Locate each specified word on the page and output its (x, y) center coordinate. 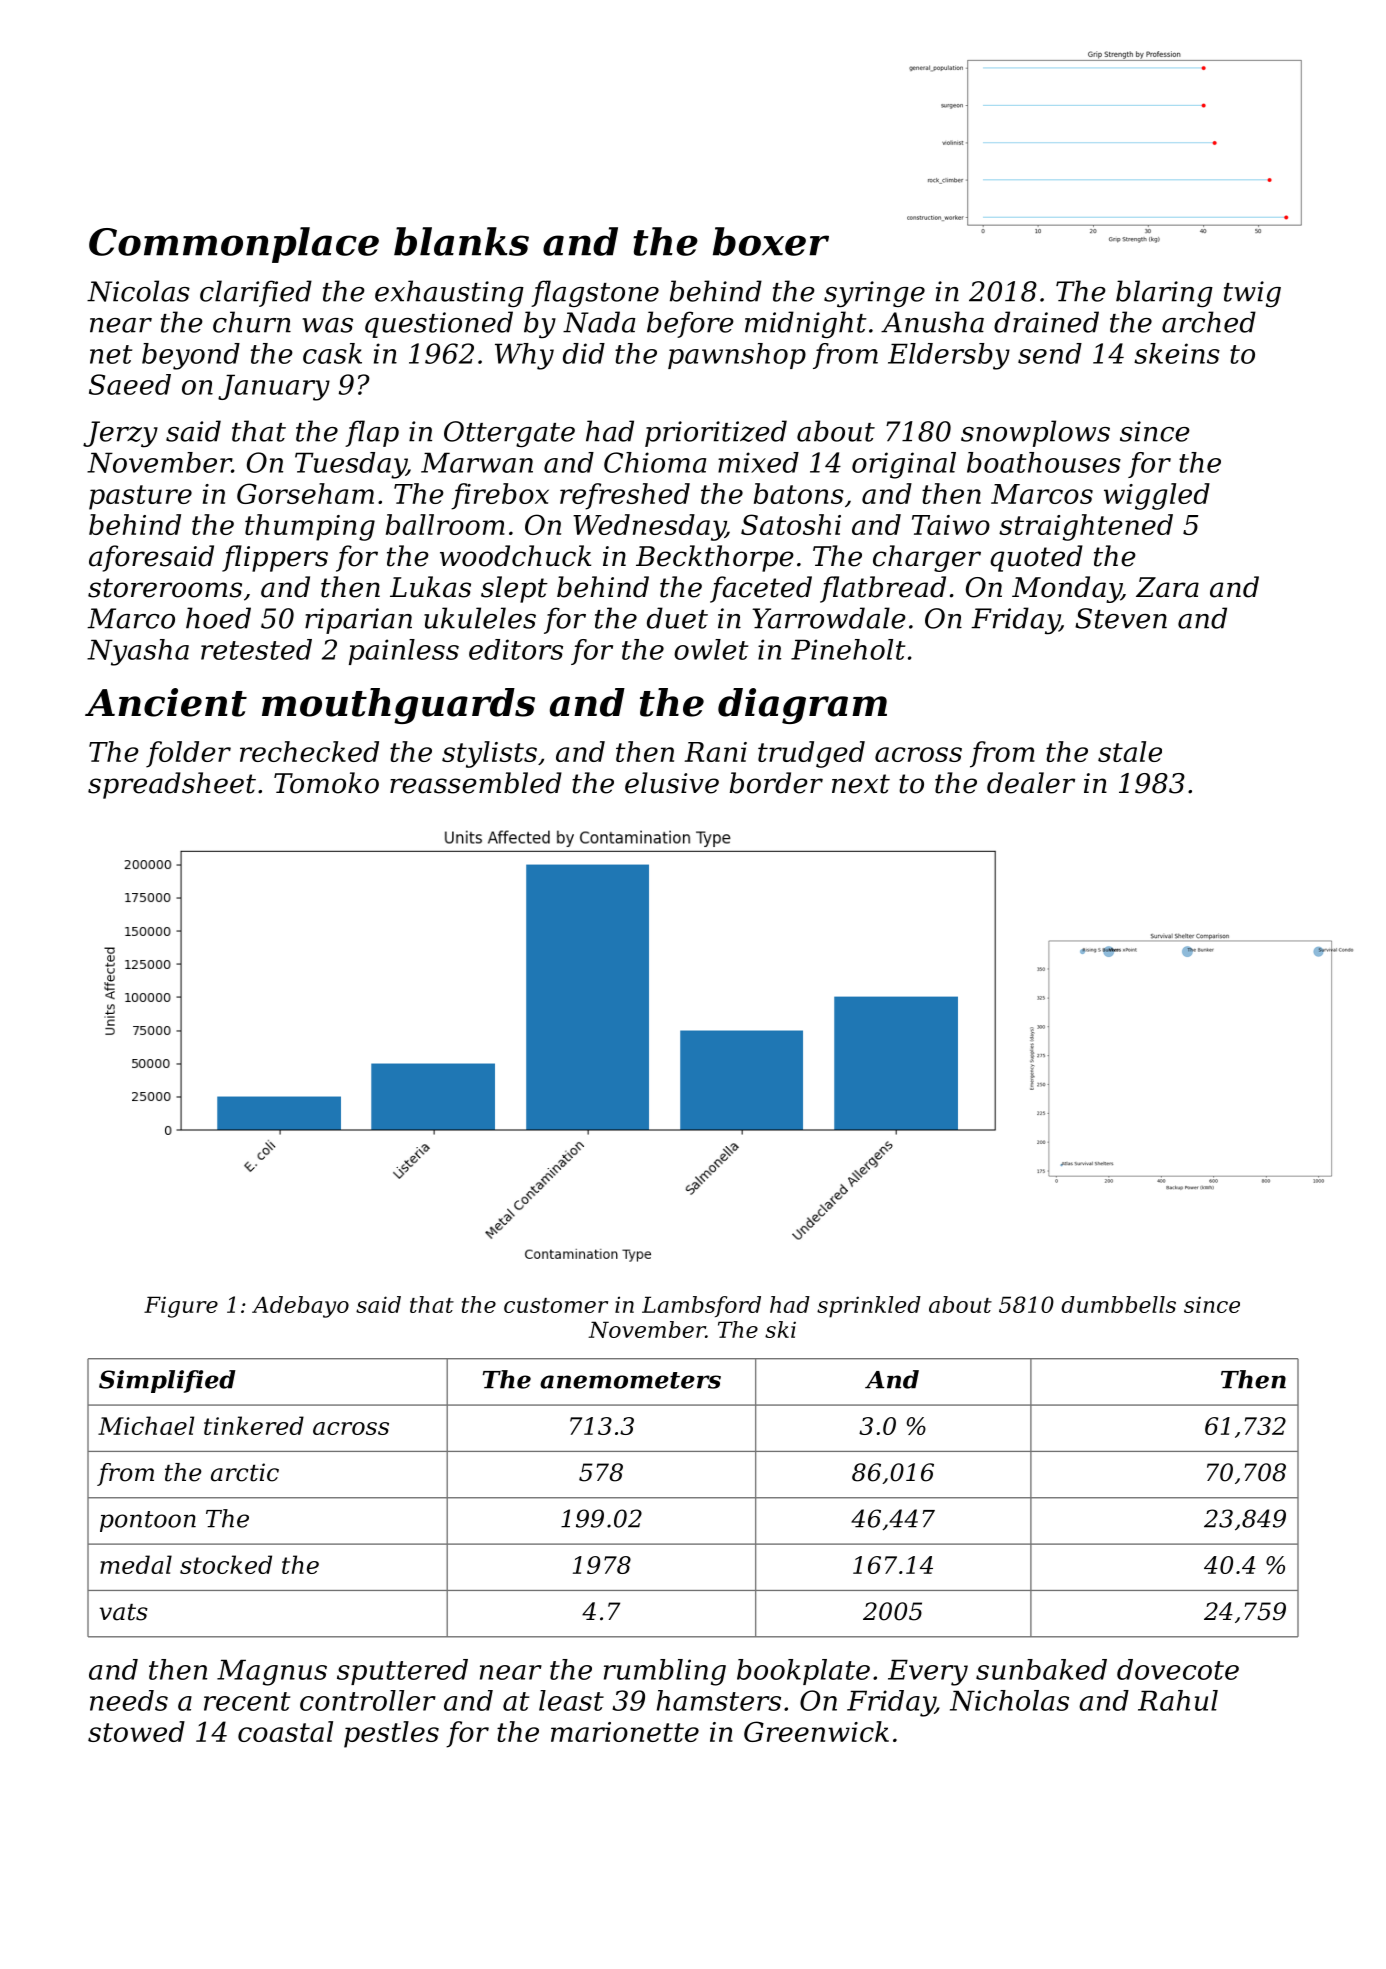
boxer (771, 241)
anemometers (630, 1380)
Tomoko (326, 783)
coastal (285, 1731)
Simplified (167, 1381)
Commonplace (234, 245)
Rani (715, 752)
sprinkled (869, 1307)
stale (1130, 751)
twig (1252, 294)
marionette (625, 1732)
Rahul (1178, 1700)
